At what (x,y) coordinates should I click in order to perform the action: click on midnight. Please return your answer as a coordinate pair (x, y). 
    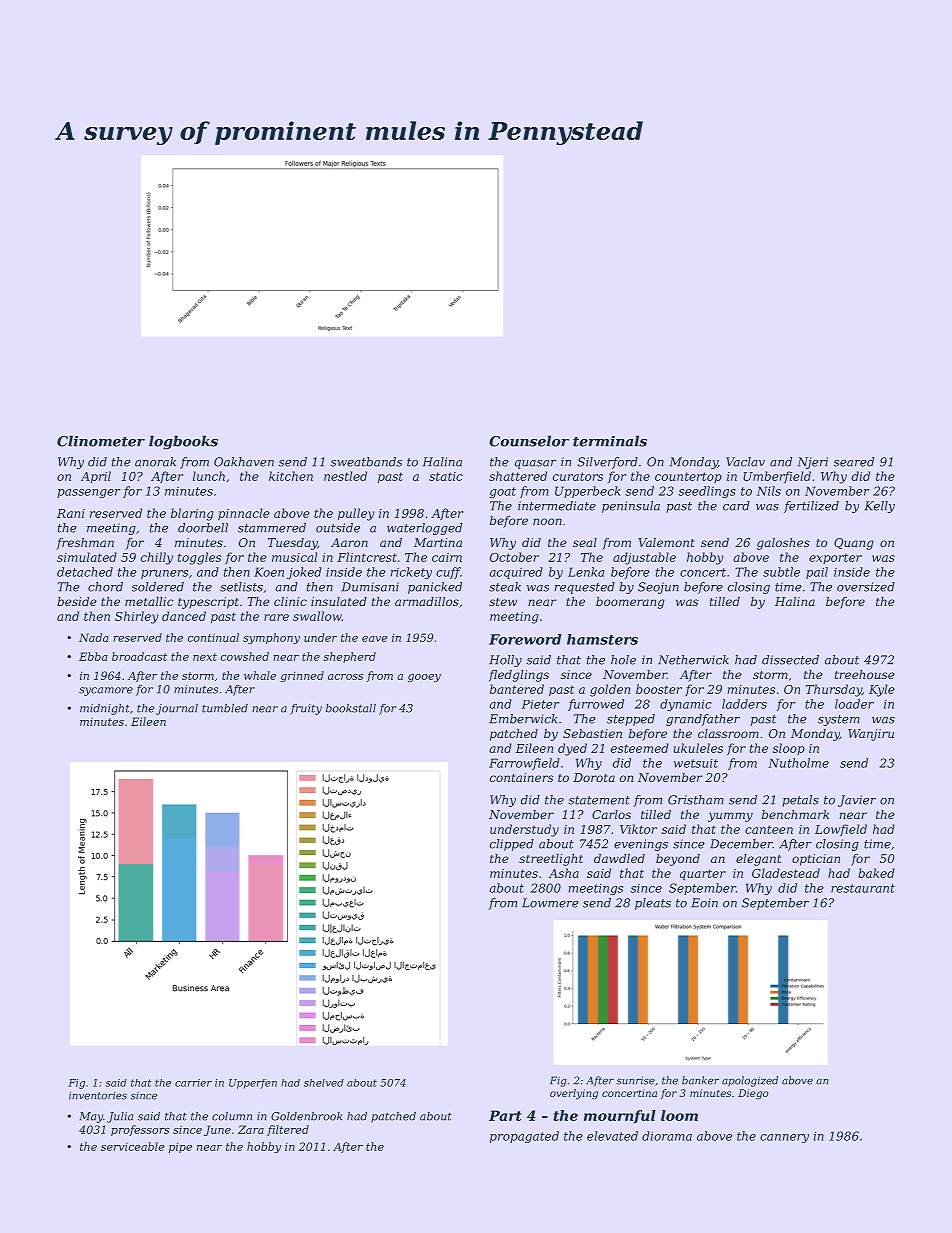
    Looking at the image, I should click on (105, 709).
